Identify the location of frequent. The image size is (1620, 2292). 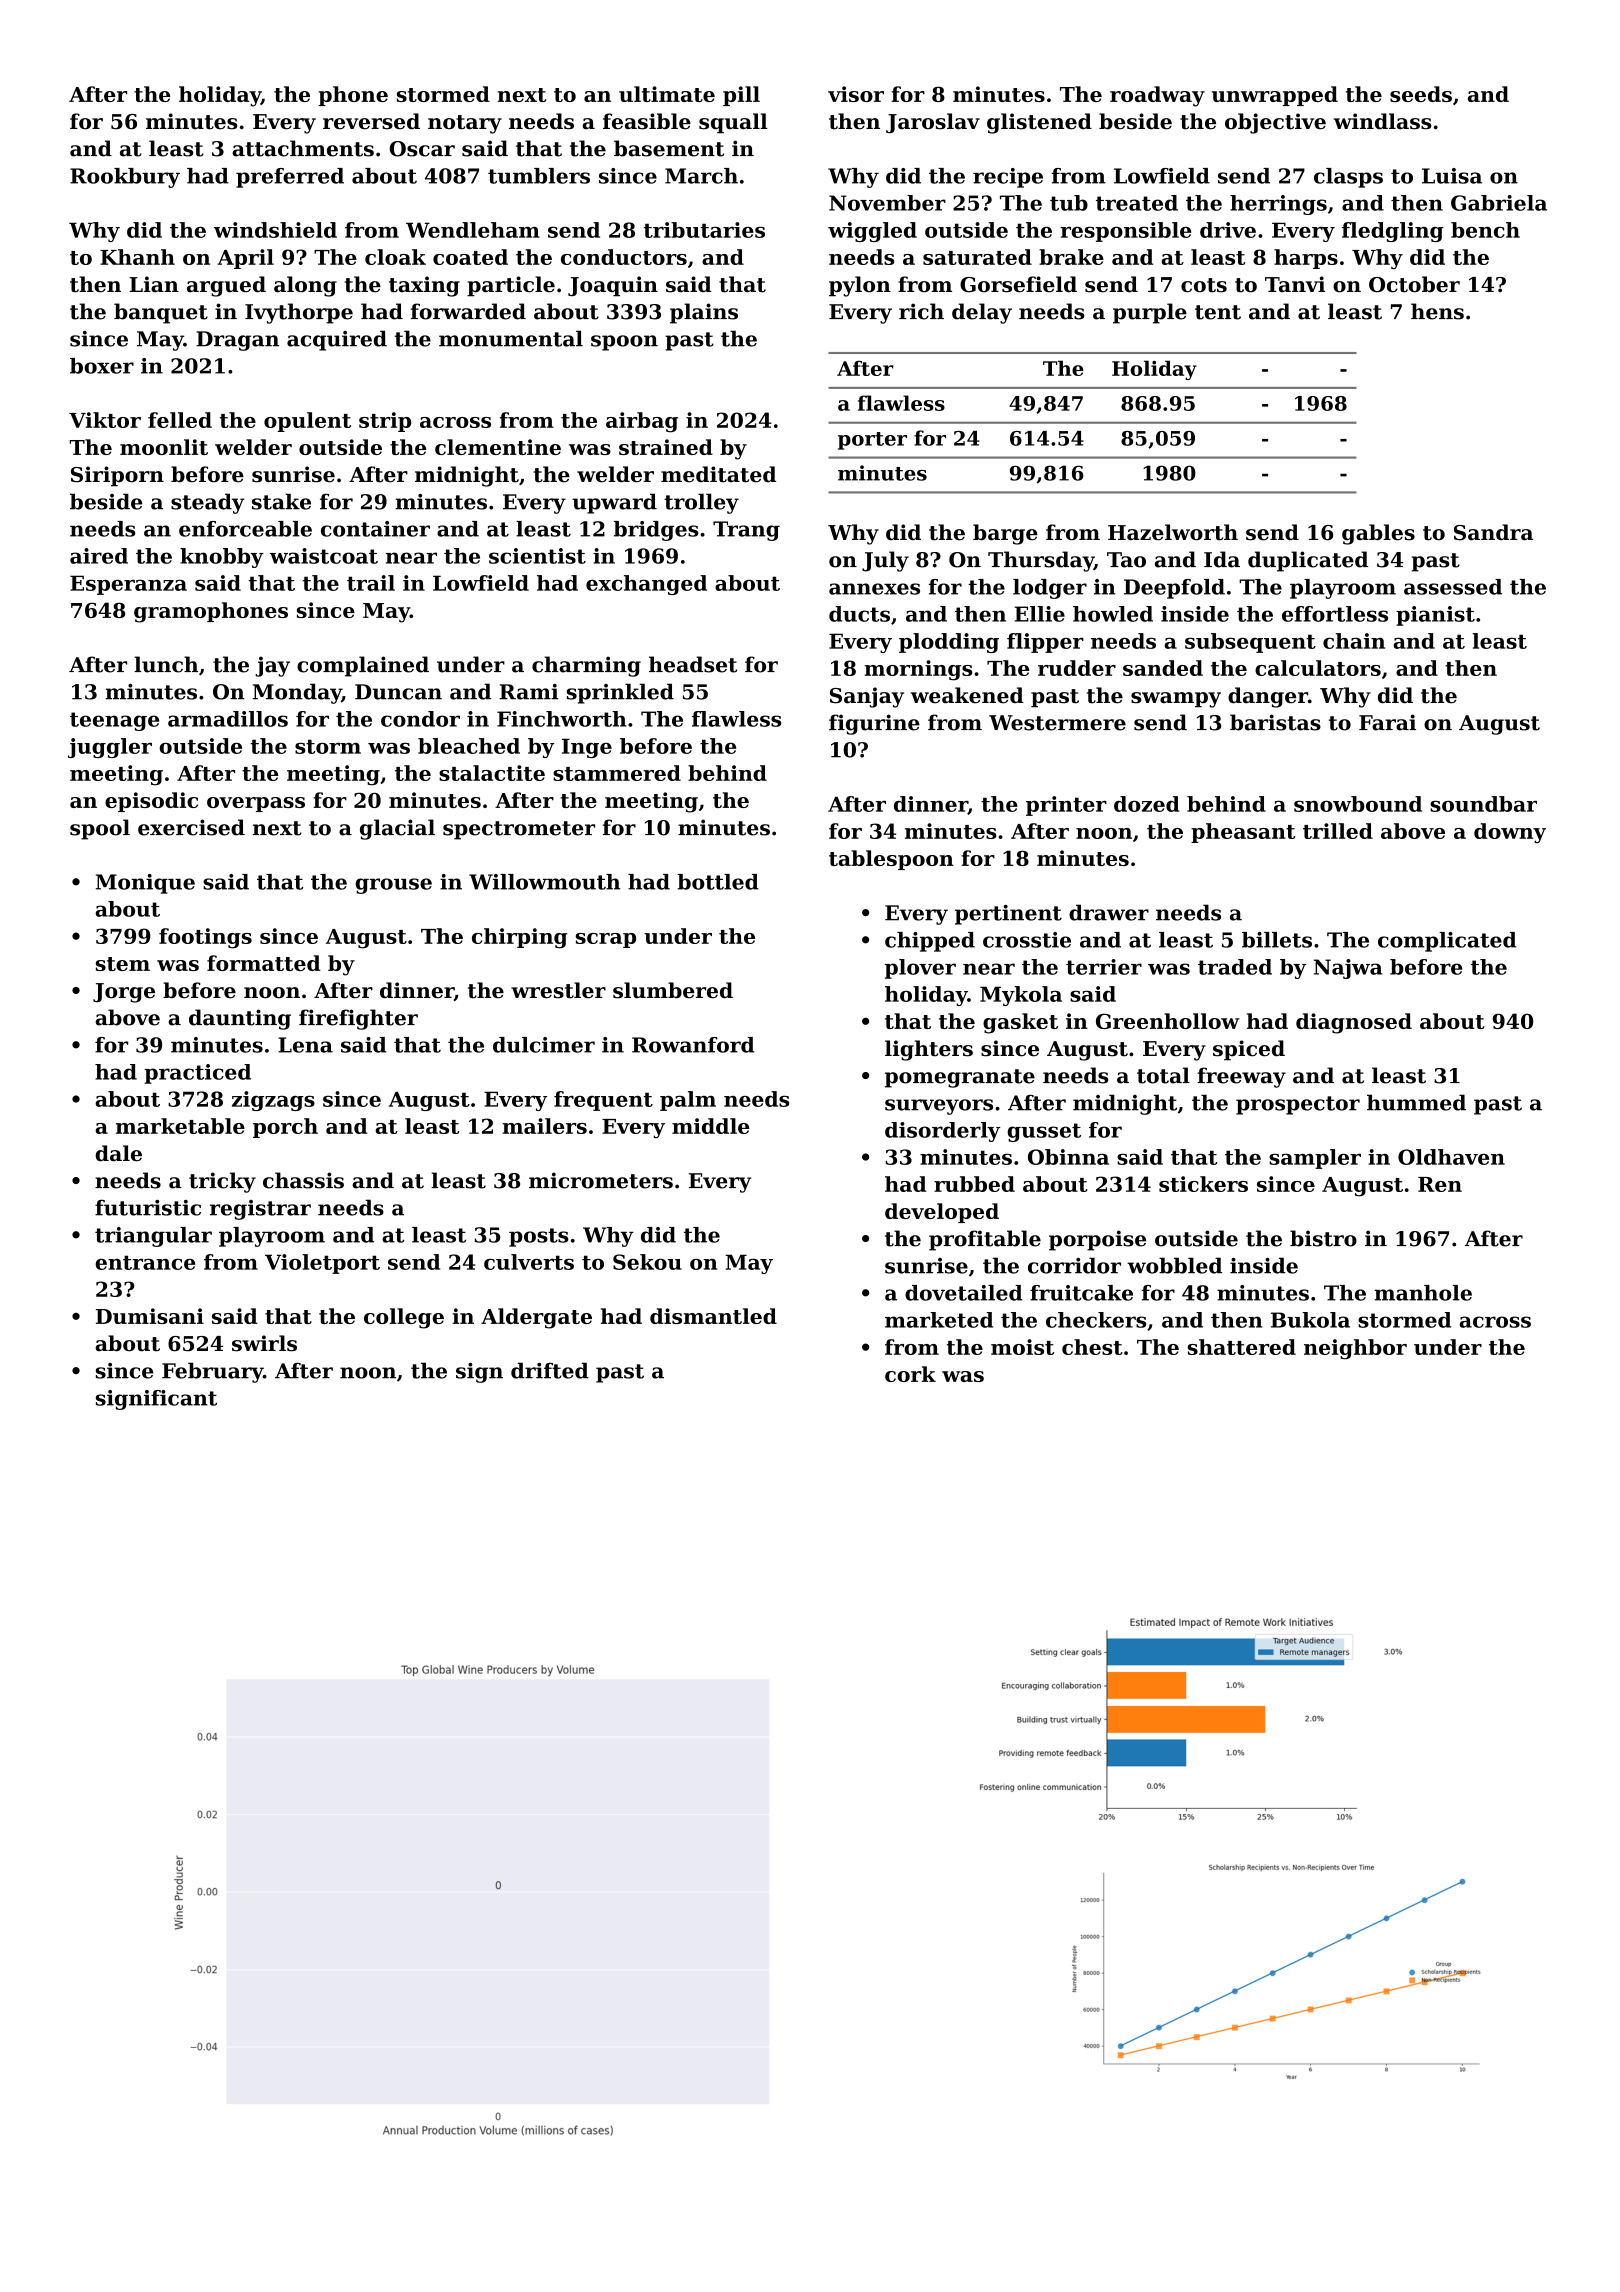
(603, 1101).
